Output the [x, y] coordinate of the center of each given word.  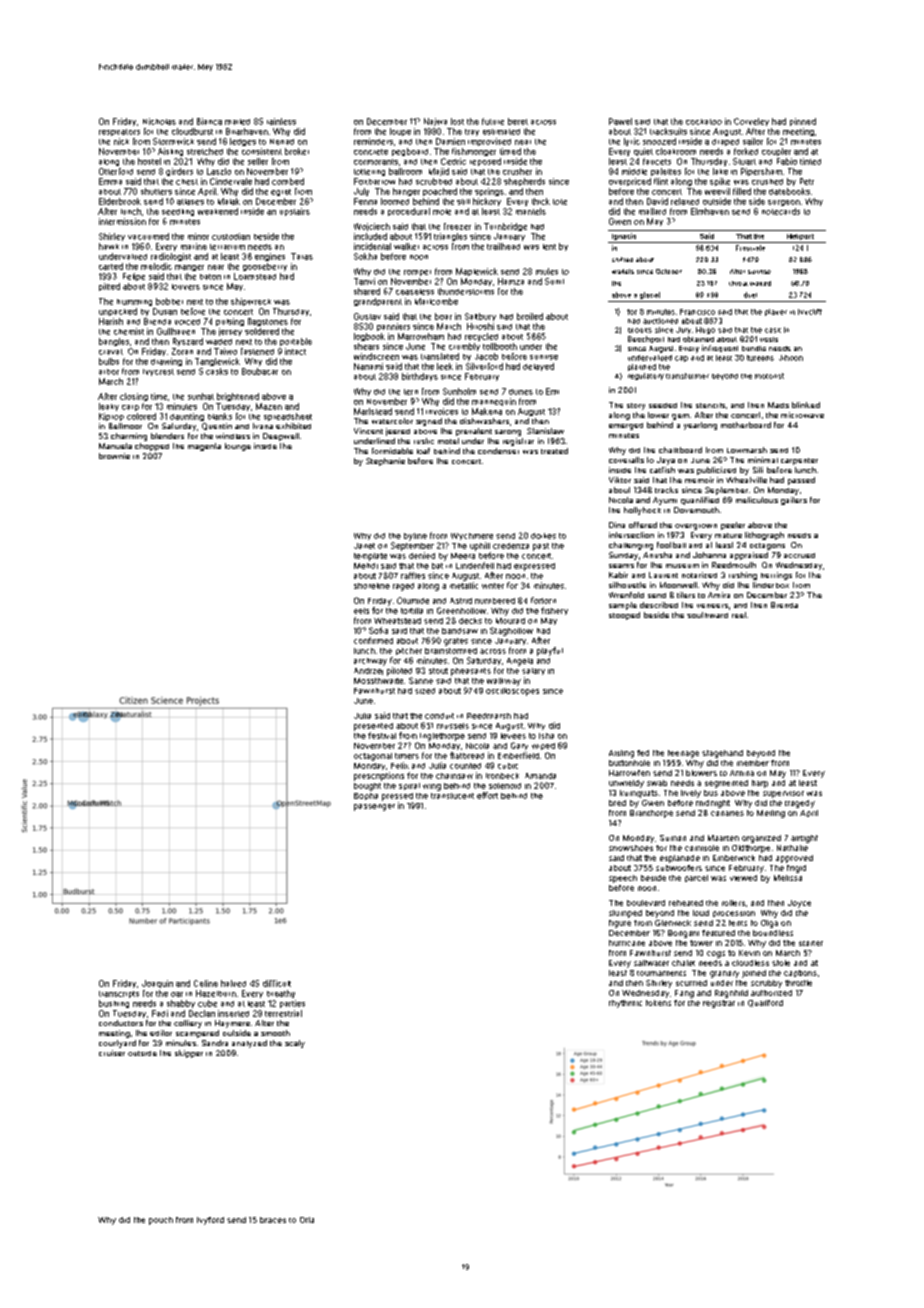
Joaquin [157, 984]
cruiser [112, 1053]
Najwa [435, 122]
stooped [624, 616]
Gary [519, 746]
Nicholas [159, 121]
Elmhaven [710, 211]
